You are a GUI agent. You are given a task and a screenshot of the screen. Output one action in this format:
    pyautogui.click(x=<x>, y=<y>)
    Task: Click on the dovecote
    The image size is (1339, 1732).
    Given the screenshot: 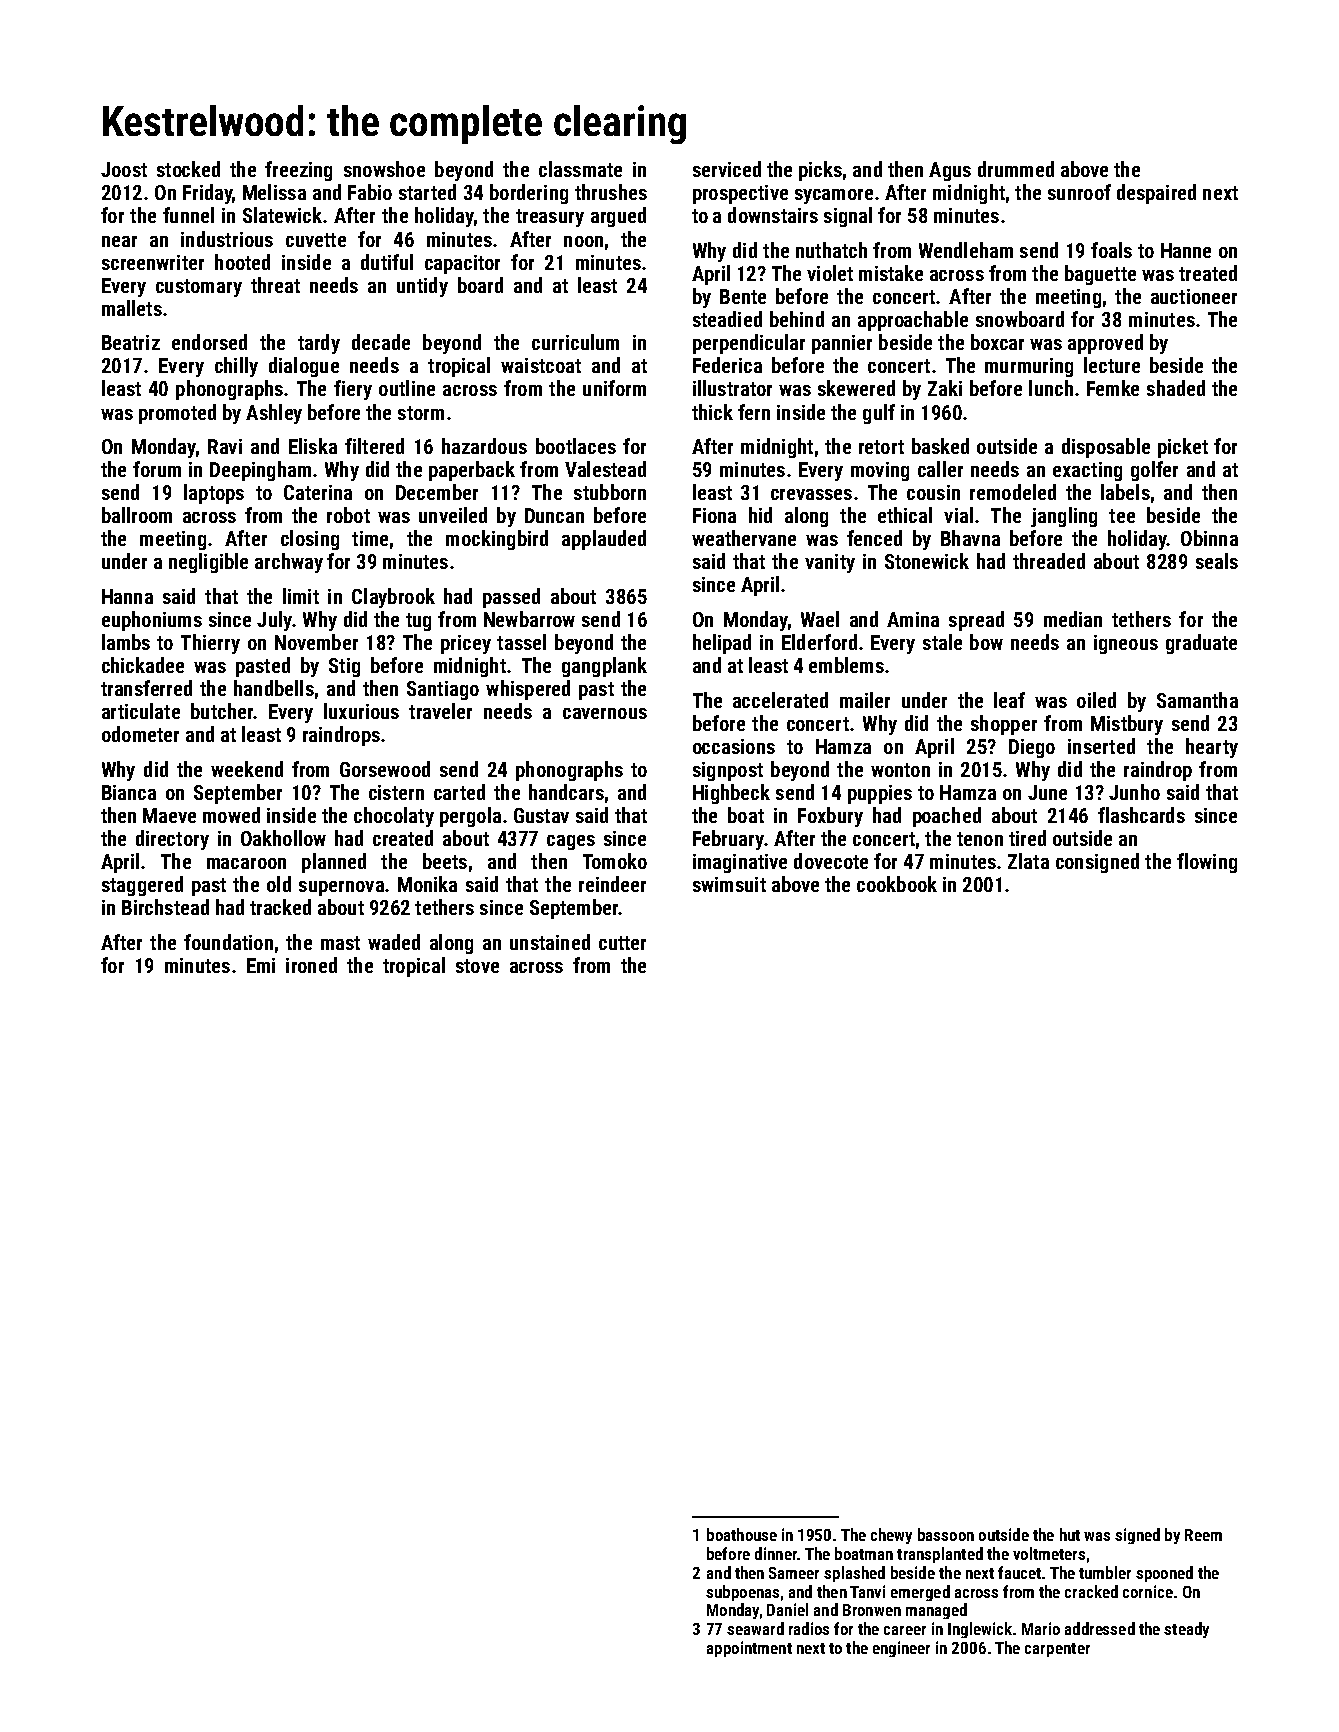 What is the action you would take?
    pyautogui.click(x=831, y=861)
